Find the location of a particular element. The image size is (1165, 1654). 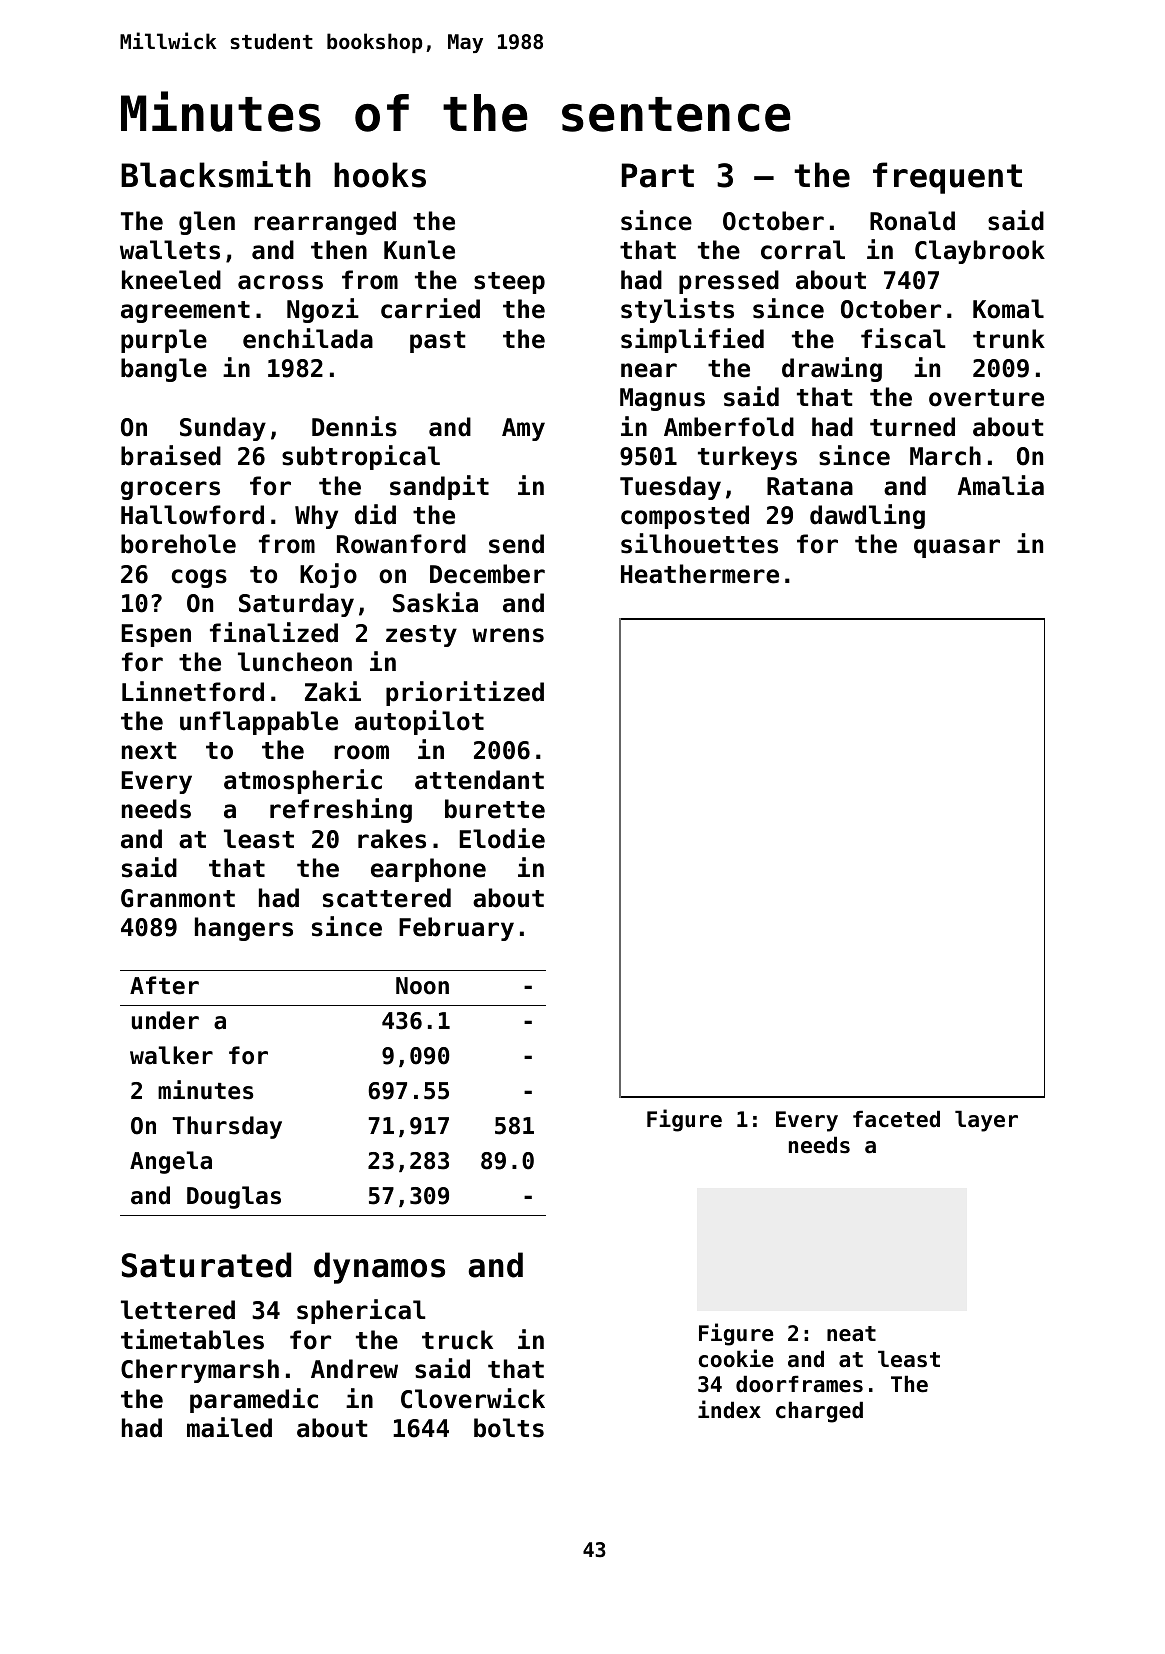

simplified is located at coordinates (692, 340).
